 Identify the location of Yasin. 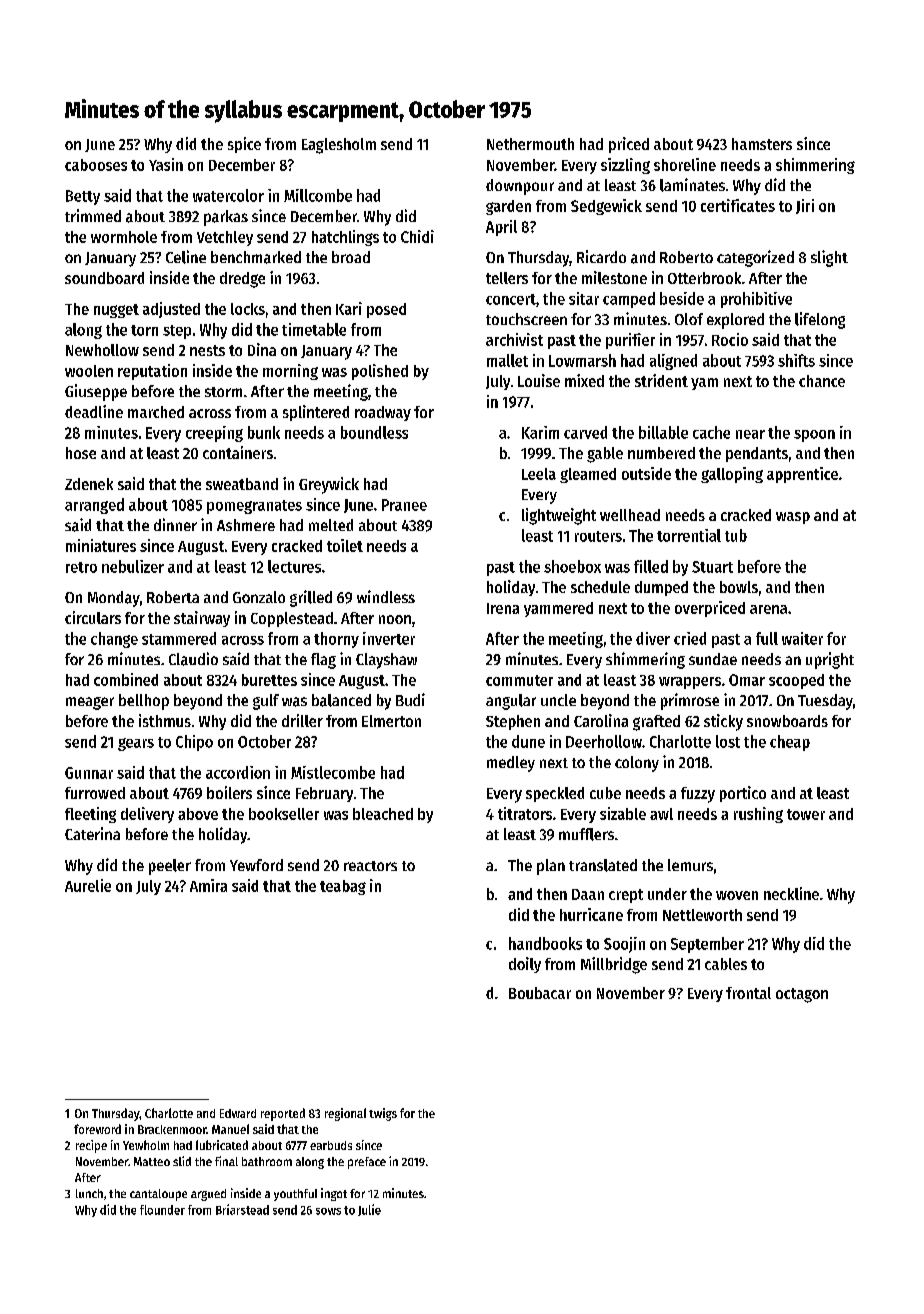
(166, 164).
